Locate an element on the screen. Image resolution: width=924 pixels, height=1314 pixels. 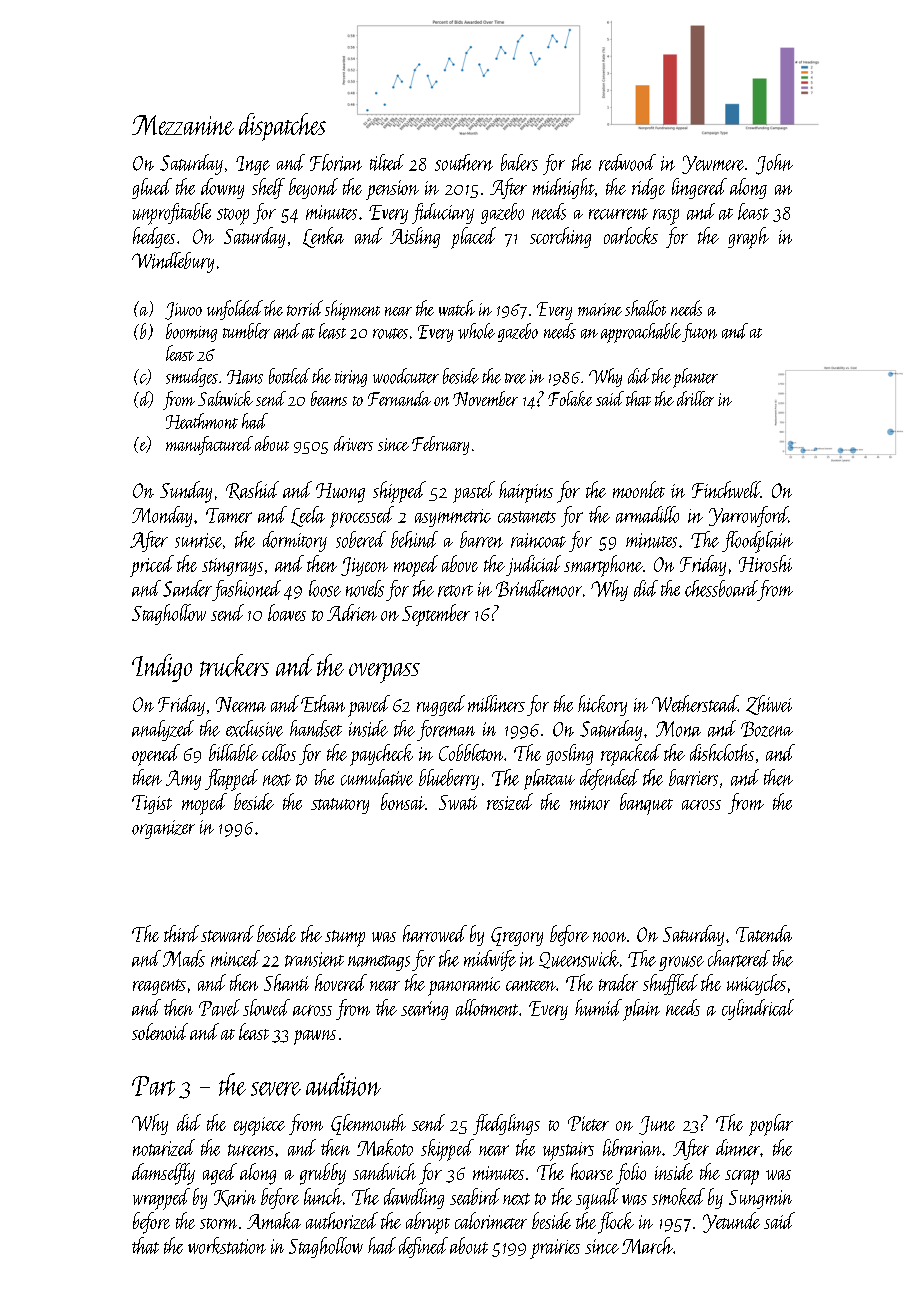
Gregory is located at coordinates (517, 936).
